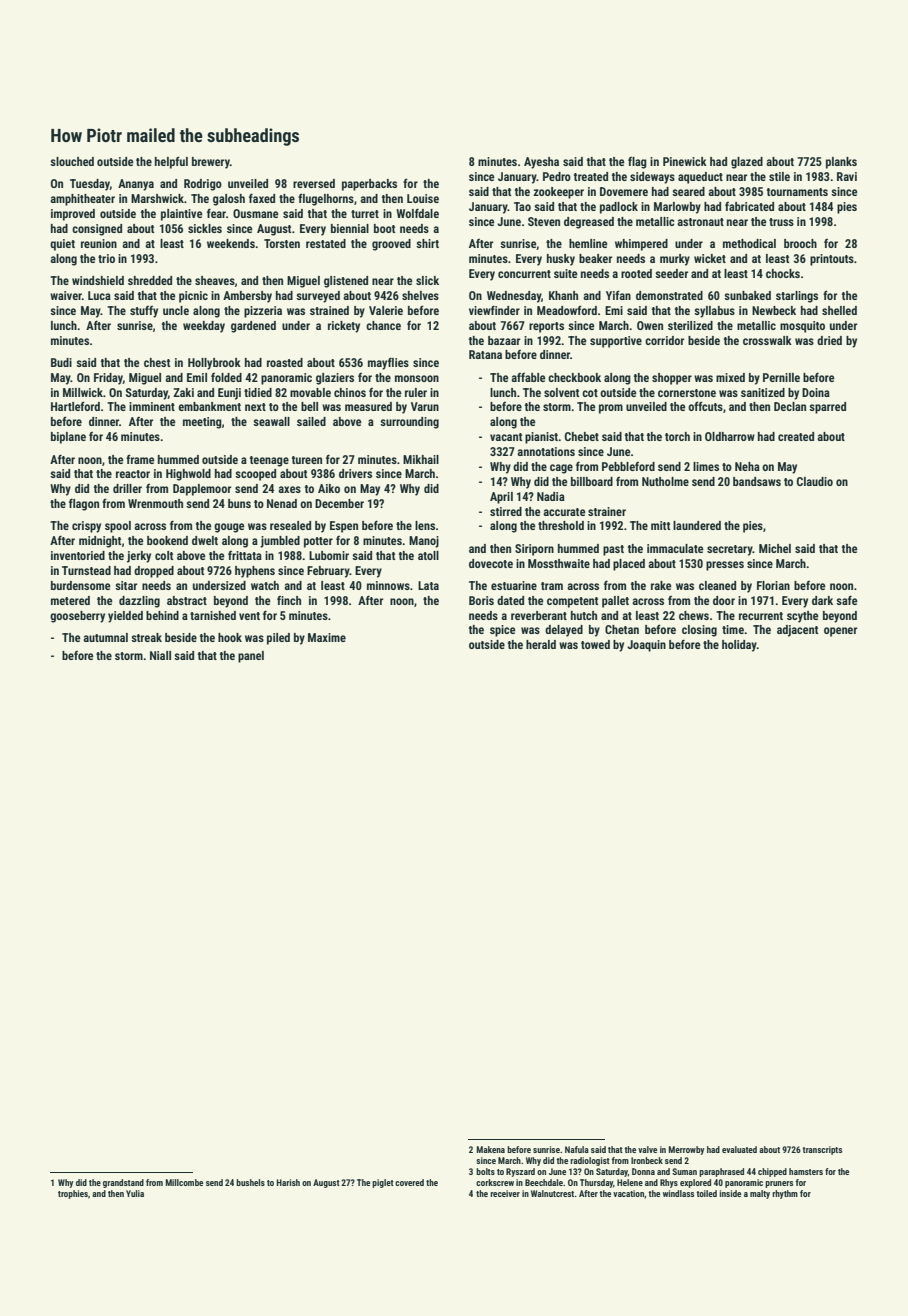 This page has width=908, height=1316. I want to click on planks, so click(841, 163).
